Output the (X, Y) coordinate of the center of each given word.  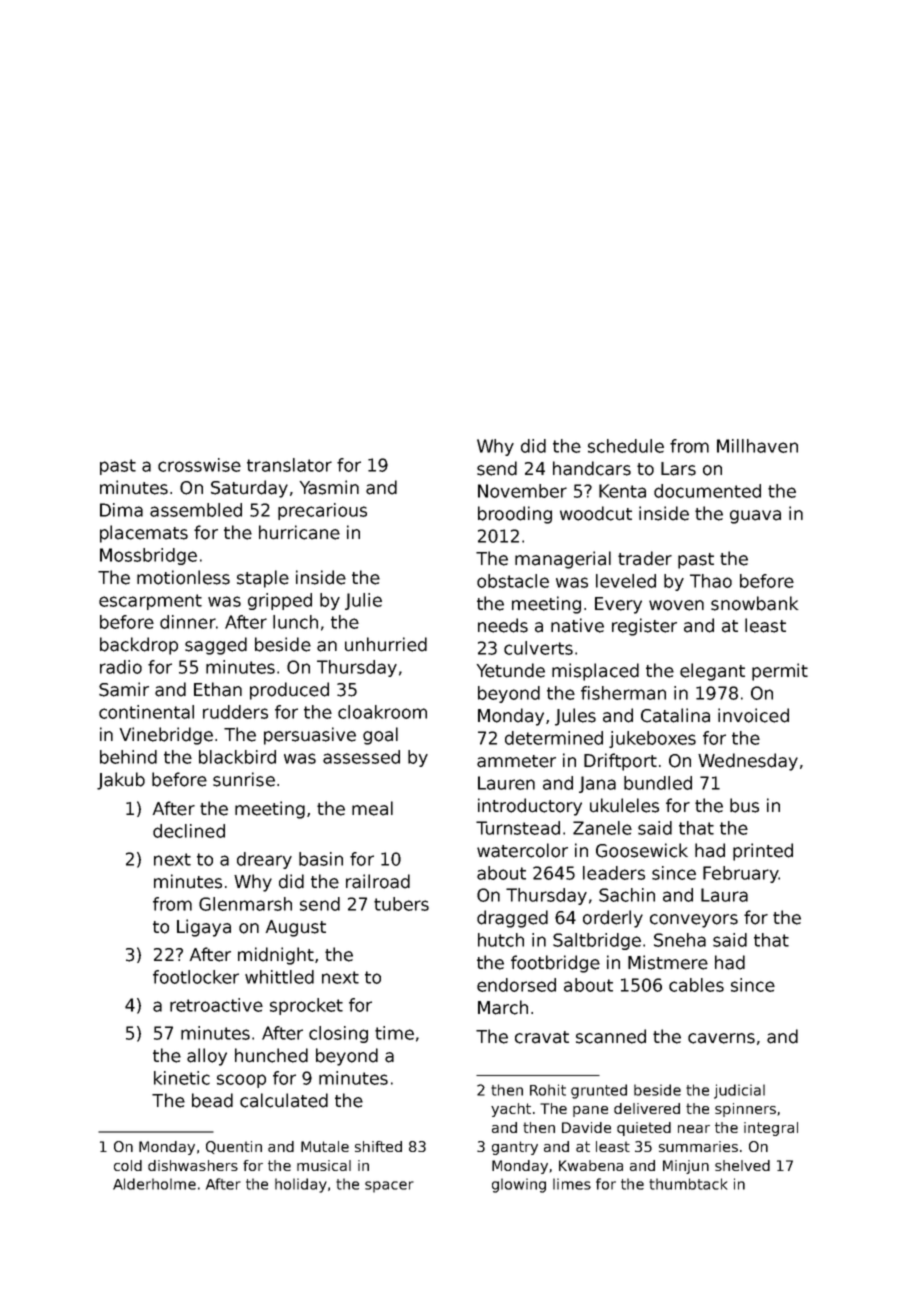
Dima (121, 510)
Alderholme (154, 1184)
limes (572, 1184)
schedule (626, 446)
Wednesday (748, 762)
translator (289, 465)
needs (503, 625)
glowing (519, 1185)
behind (128, 757)
